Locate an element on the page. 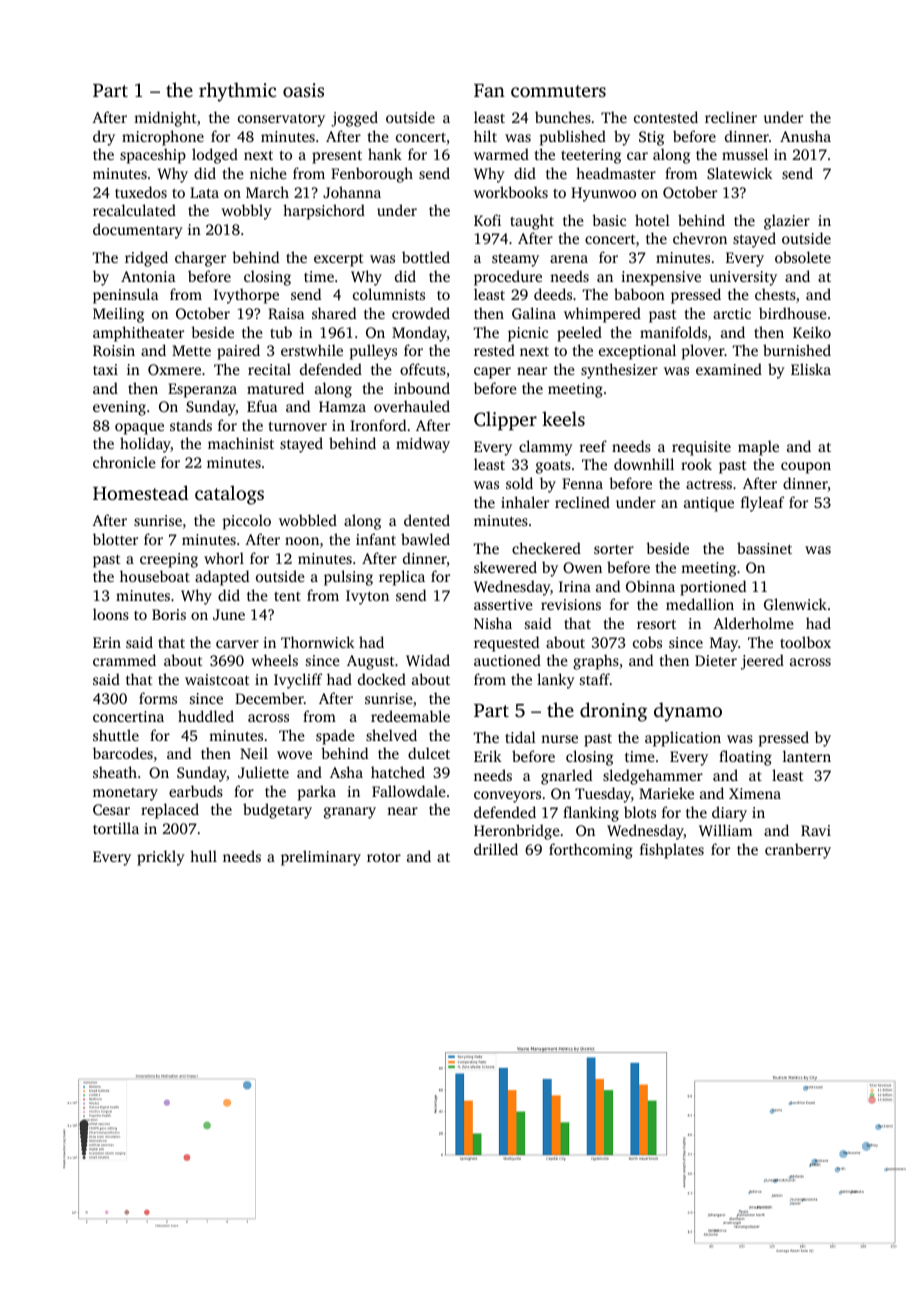  drilled is located at coordinates (496, 849).
